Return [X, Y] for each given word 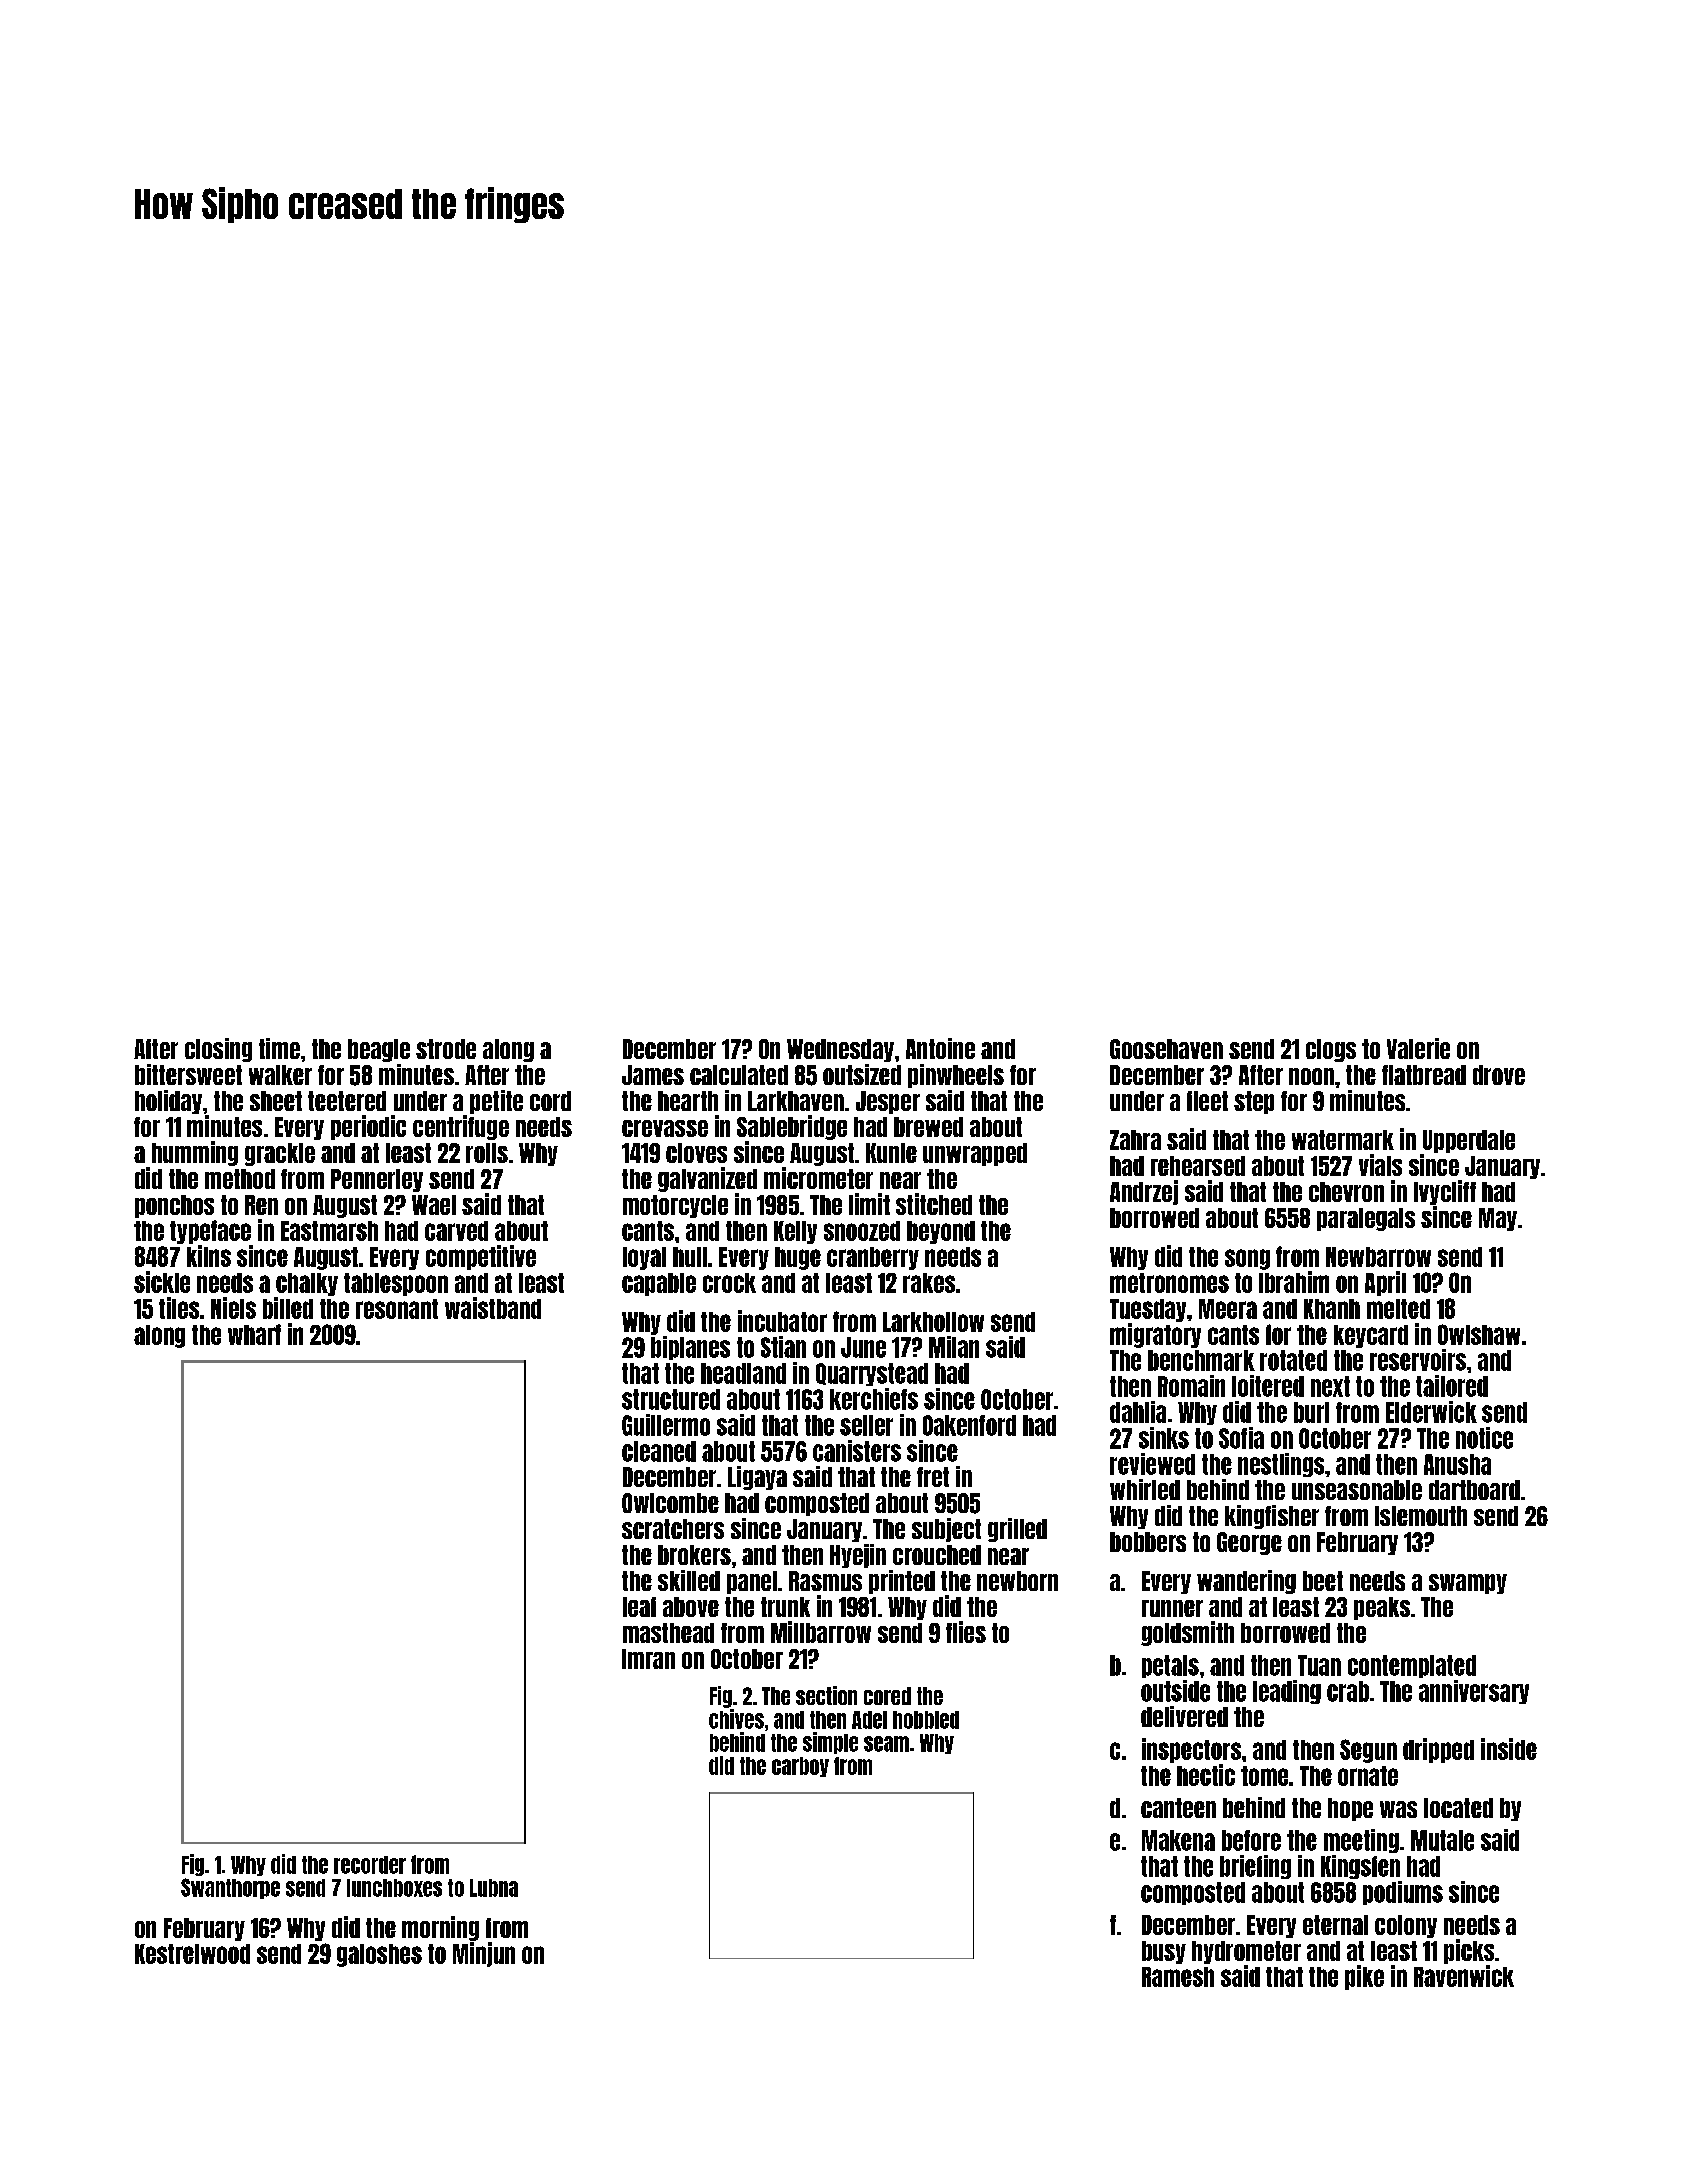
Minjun [484, 1954]
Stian [783, 1347]
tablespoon [396, 1284]
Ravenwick [1464, 1976]
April [1385, 1283]
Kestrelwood [192, 1954]
